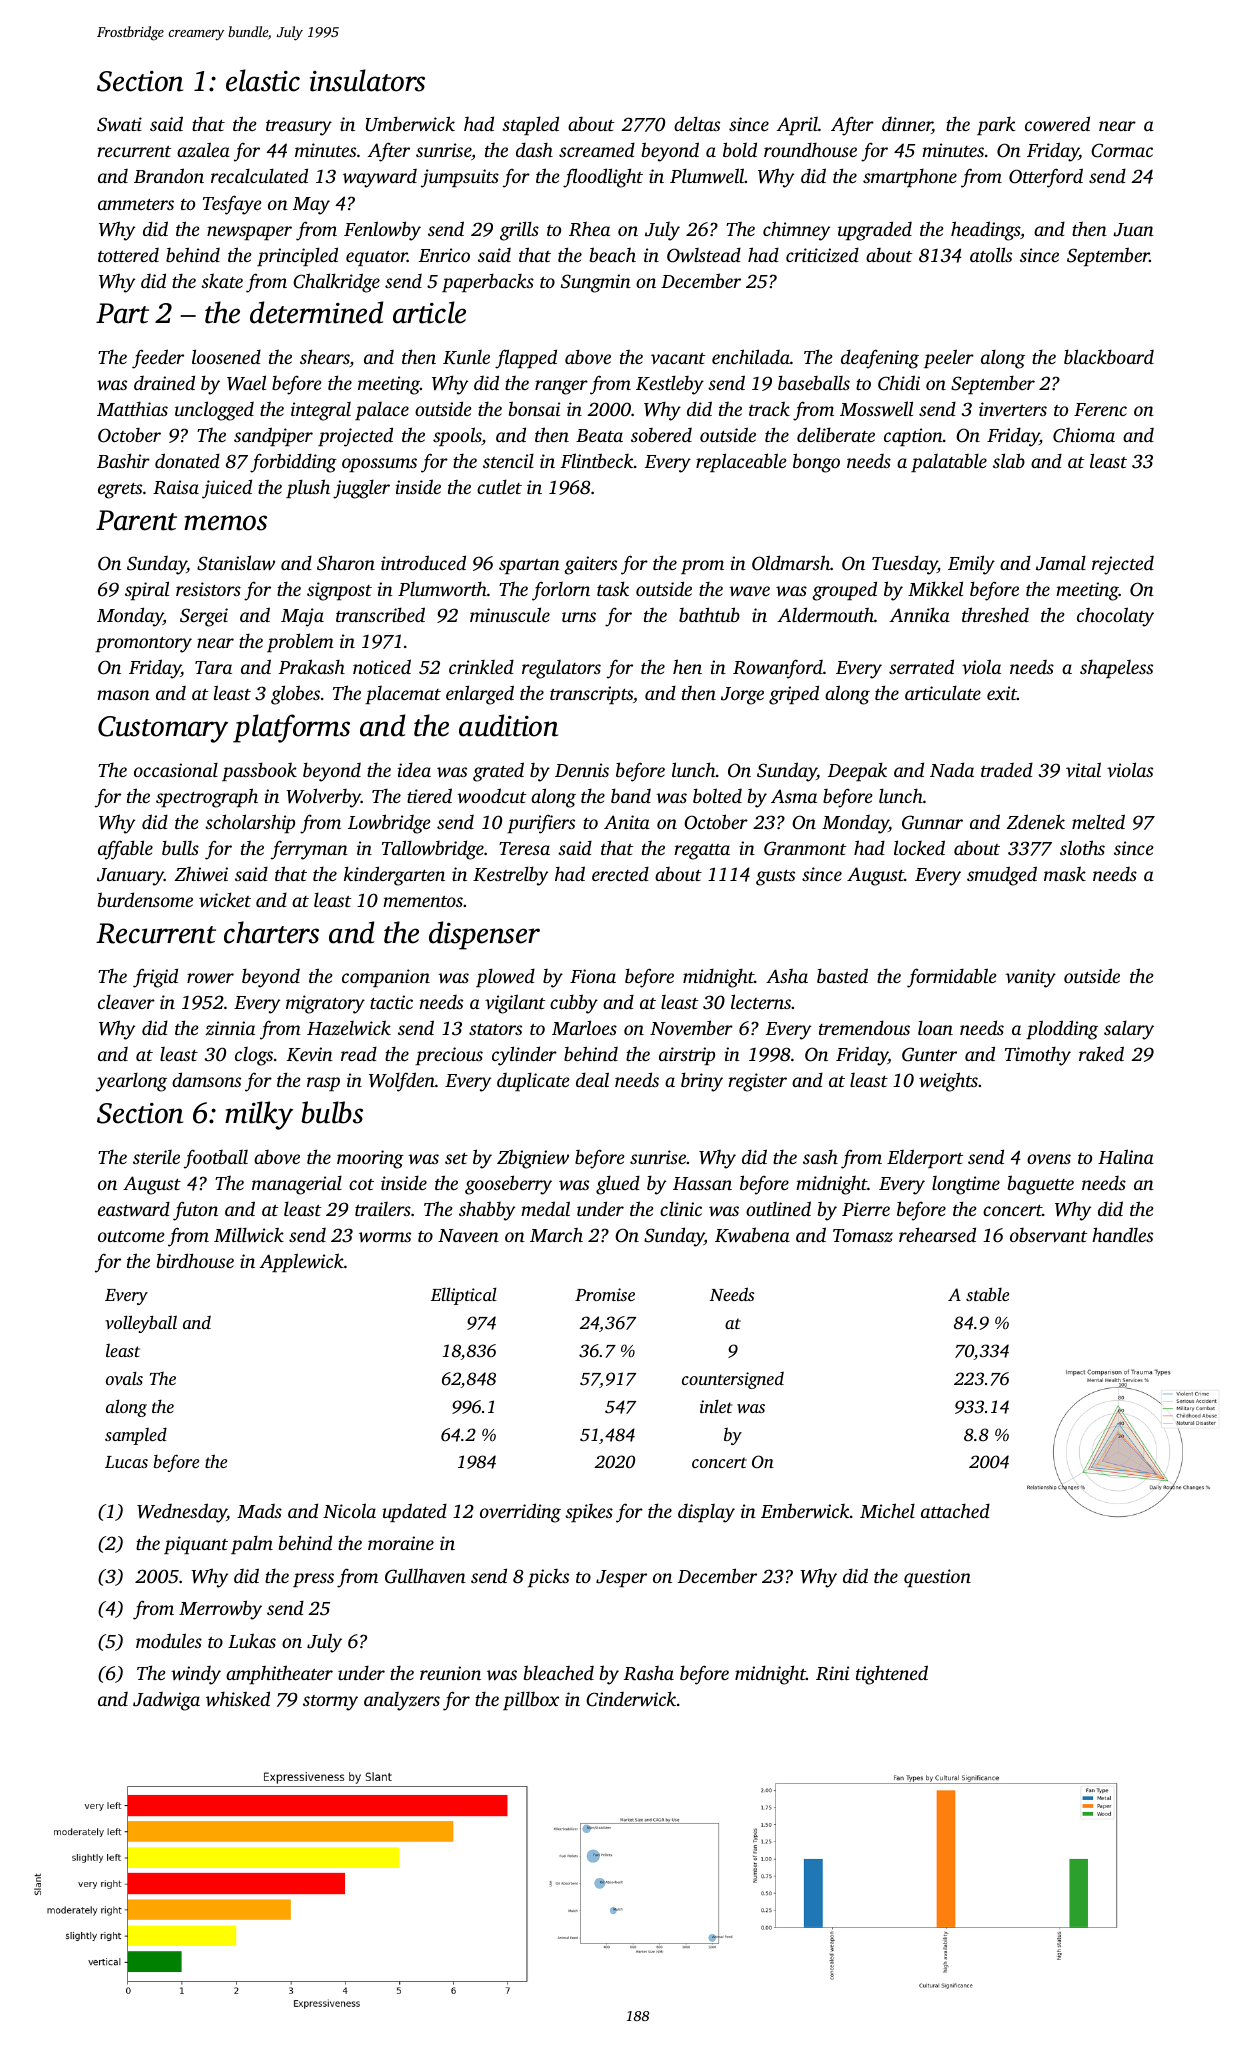  I want to click on Deepak, so click(857, 771).
